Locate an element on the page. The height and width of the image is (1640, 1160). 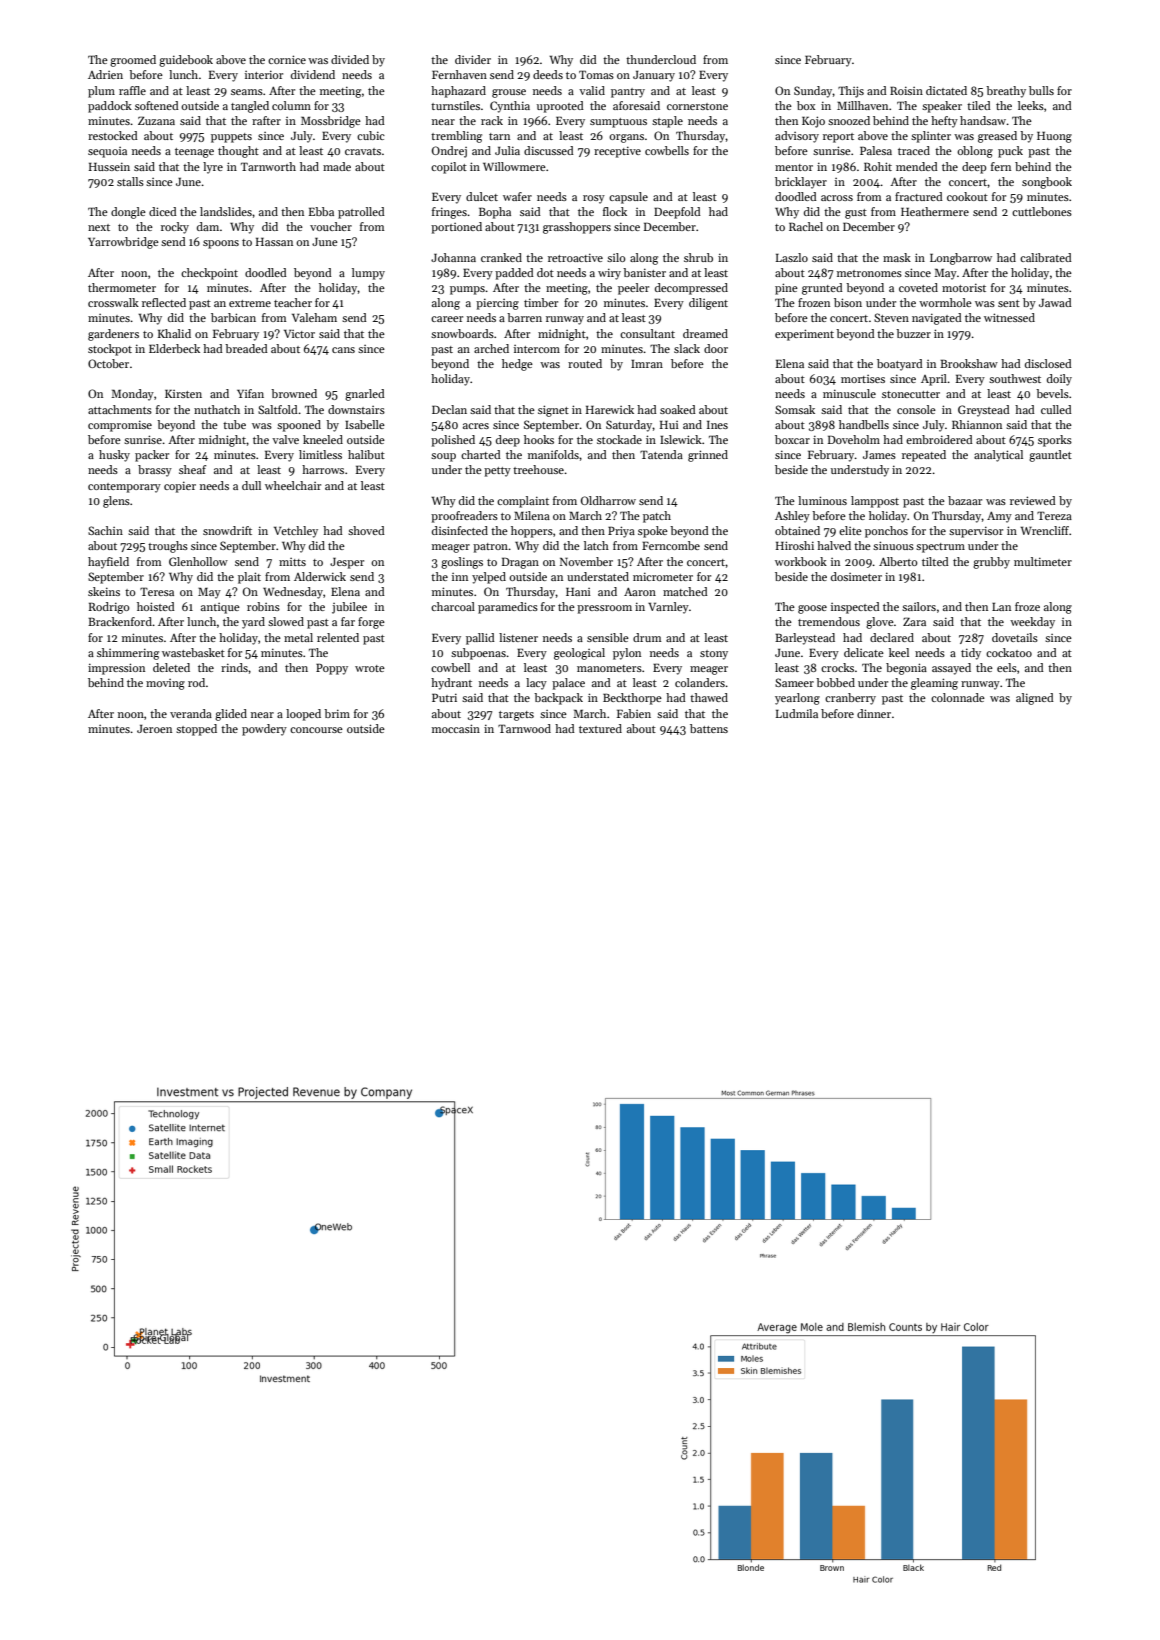
compromise is located at coordinates (120, 426).
